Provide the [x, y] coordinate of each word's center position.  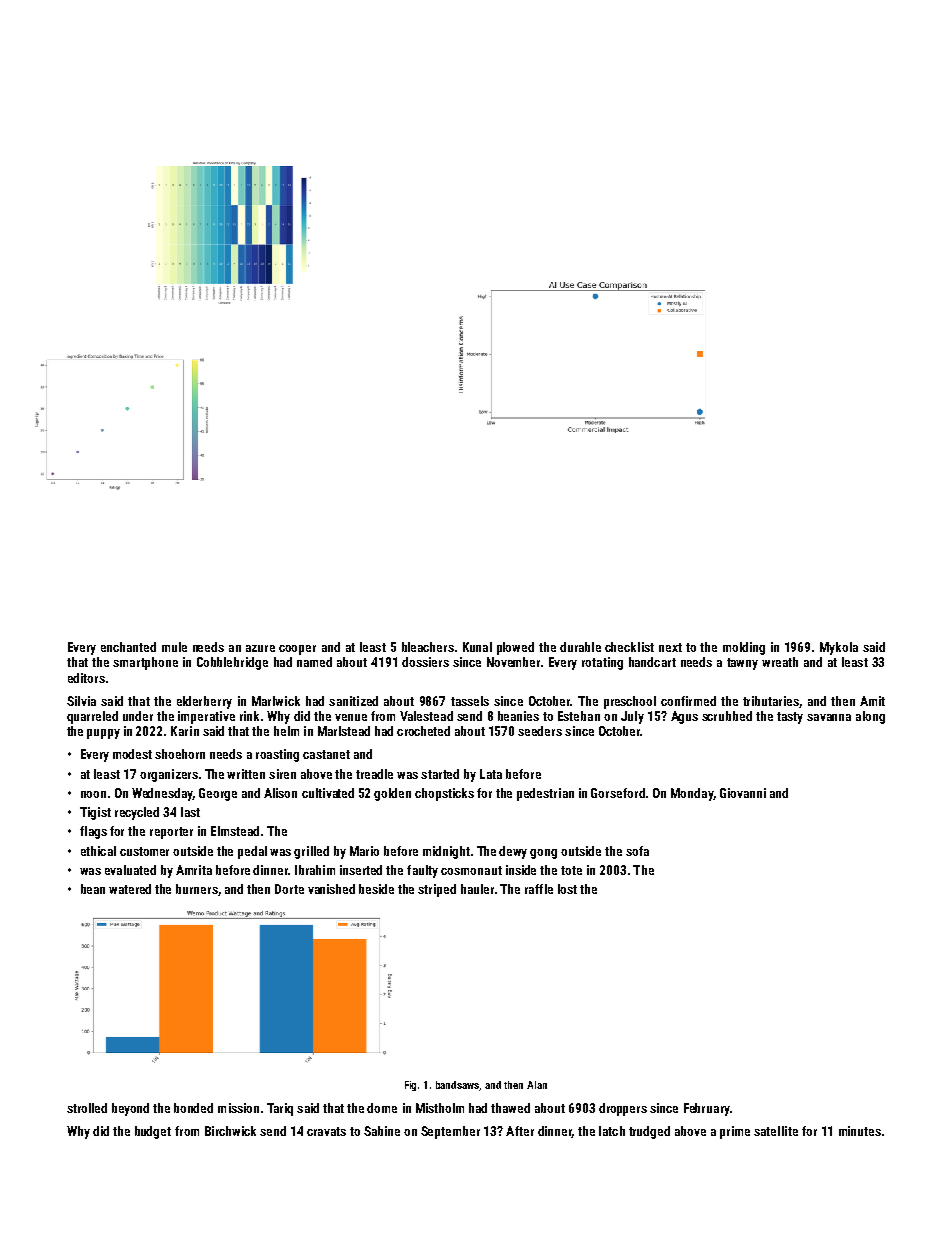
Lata [491, 774]
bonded [193, 1108]
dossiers [425, 662]
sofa [637, 851]
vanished [331, 889]
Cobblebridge [232, 663]
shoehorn [180, 754]
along [870, 717]
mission [238, 1108]
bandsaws [458, 1086]
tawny [742, 664]
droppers [623, 1109]
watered [130, 889]
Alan [537, 1085]
